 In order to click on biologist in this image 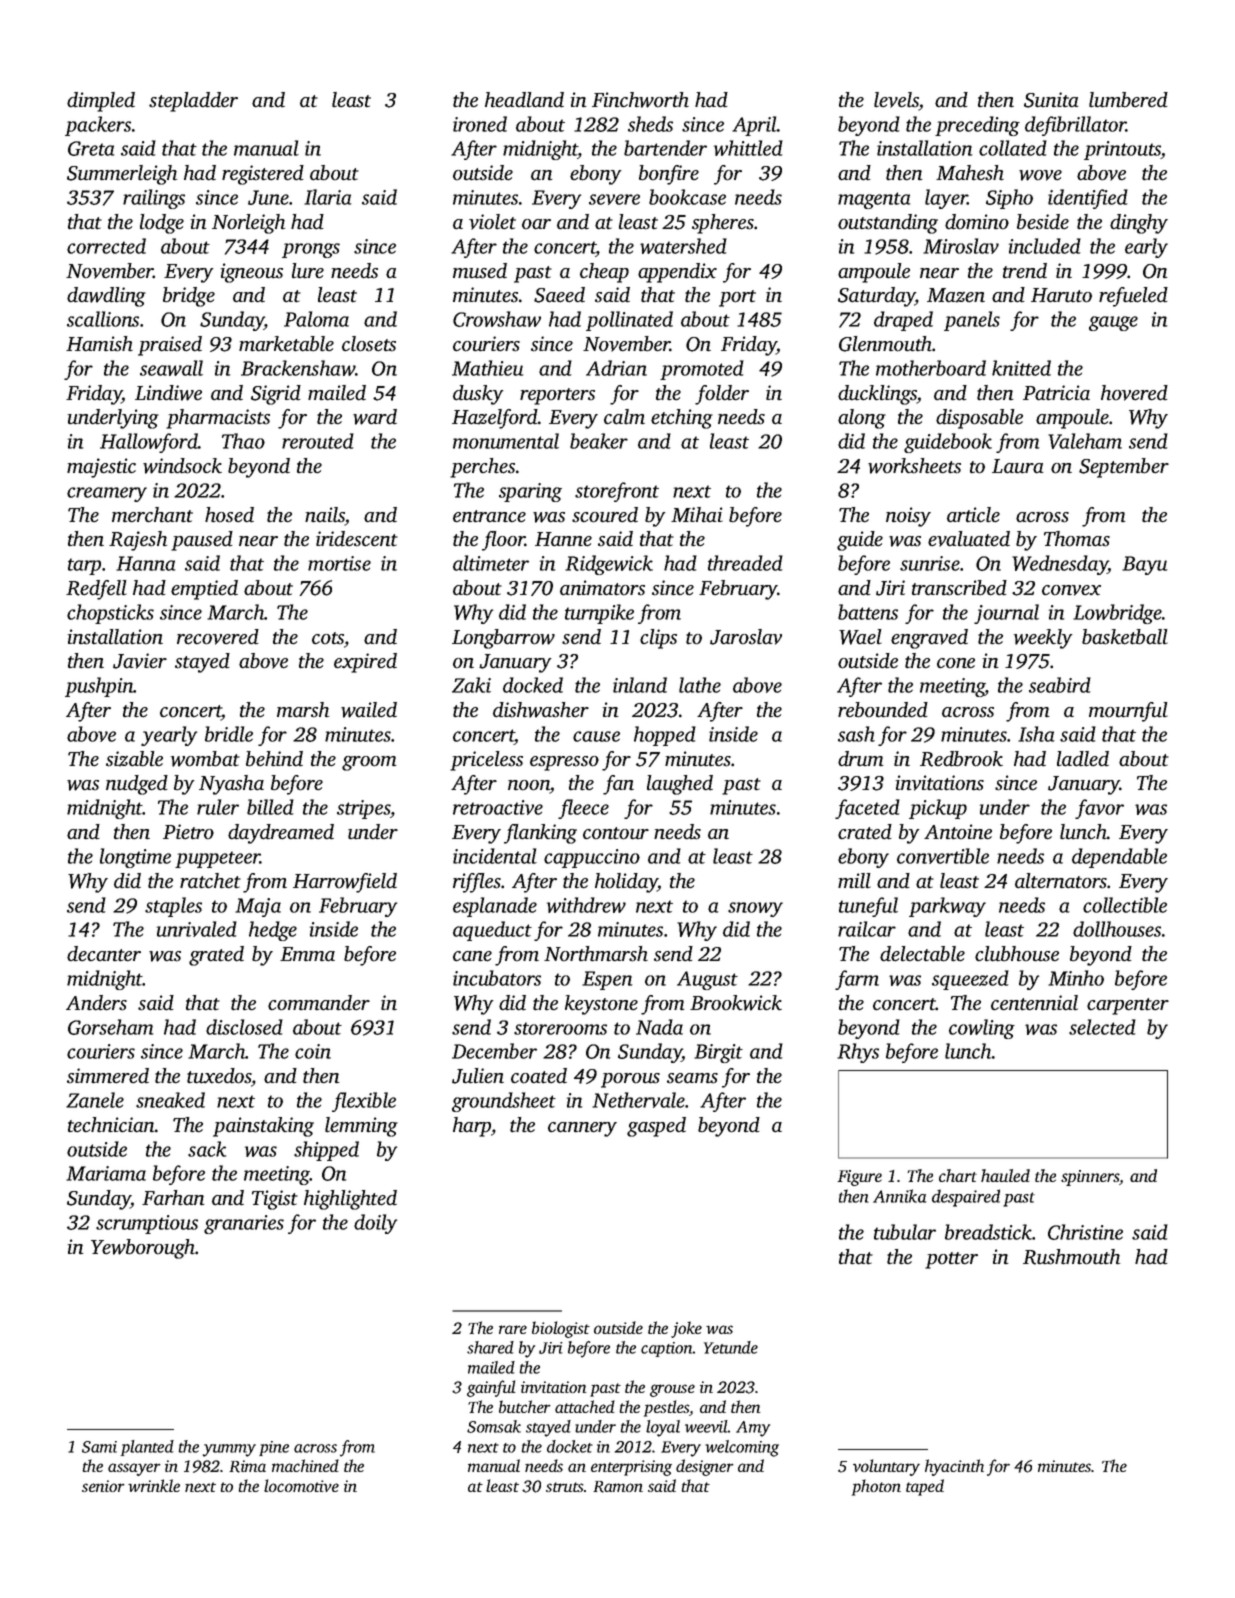, I will do `click(561, 1329)`.
